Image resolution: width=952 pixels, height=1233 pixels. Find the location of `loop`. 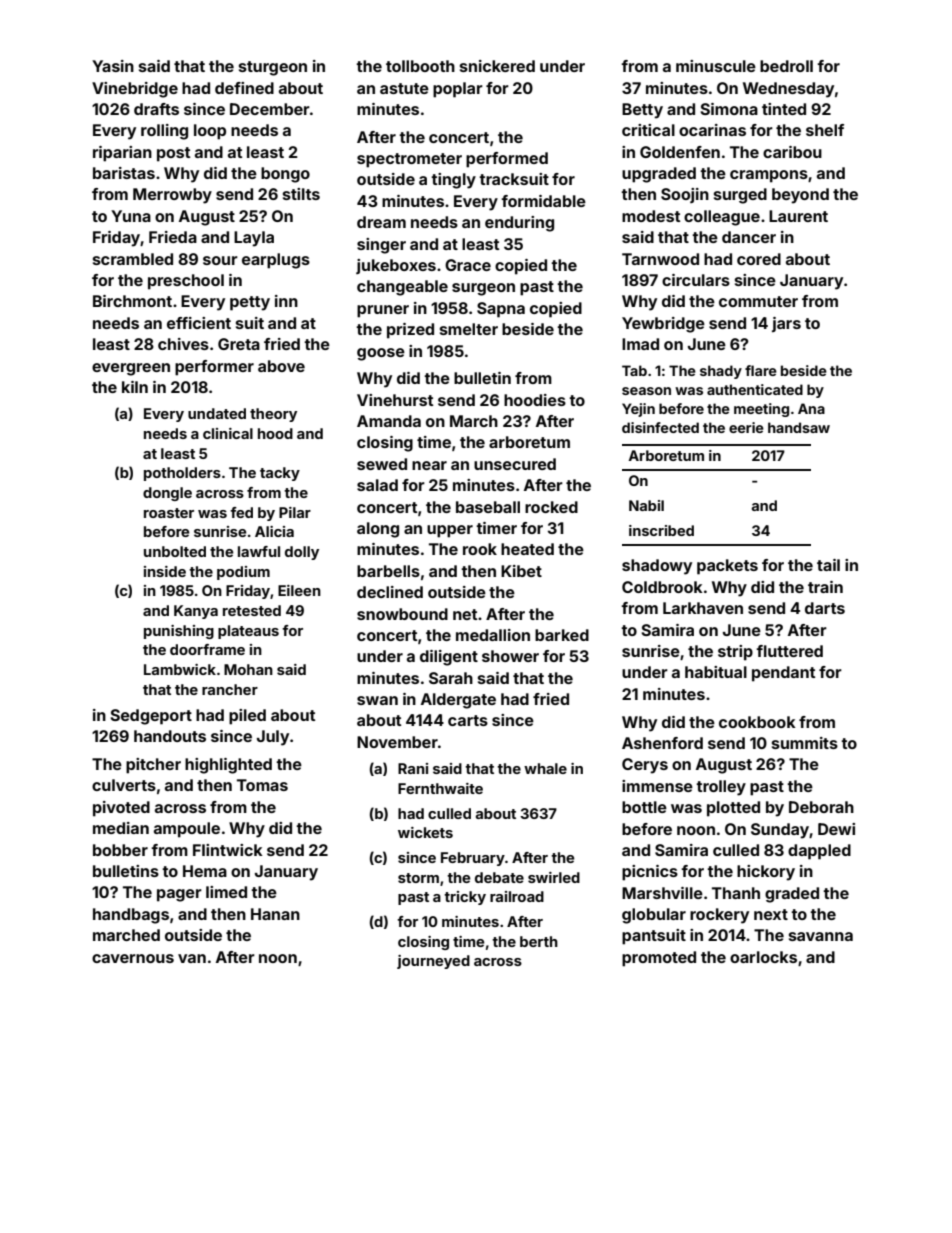

loop is located at coordinates (210, 132).
